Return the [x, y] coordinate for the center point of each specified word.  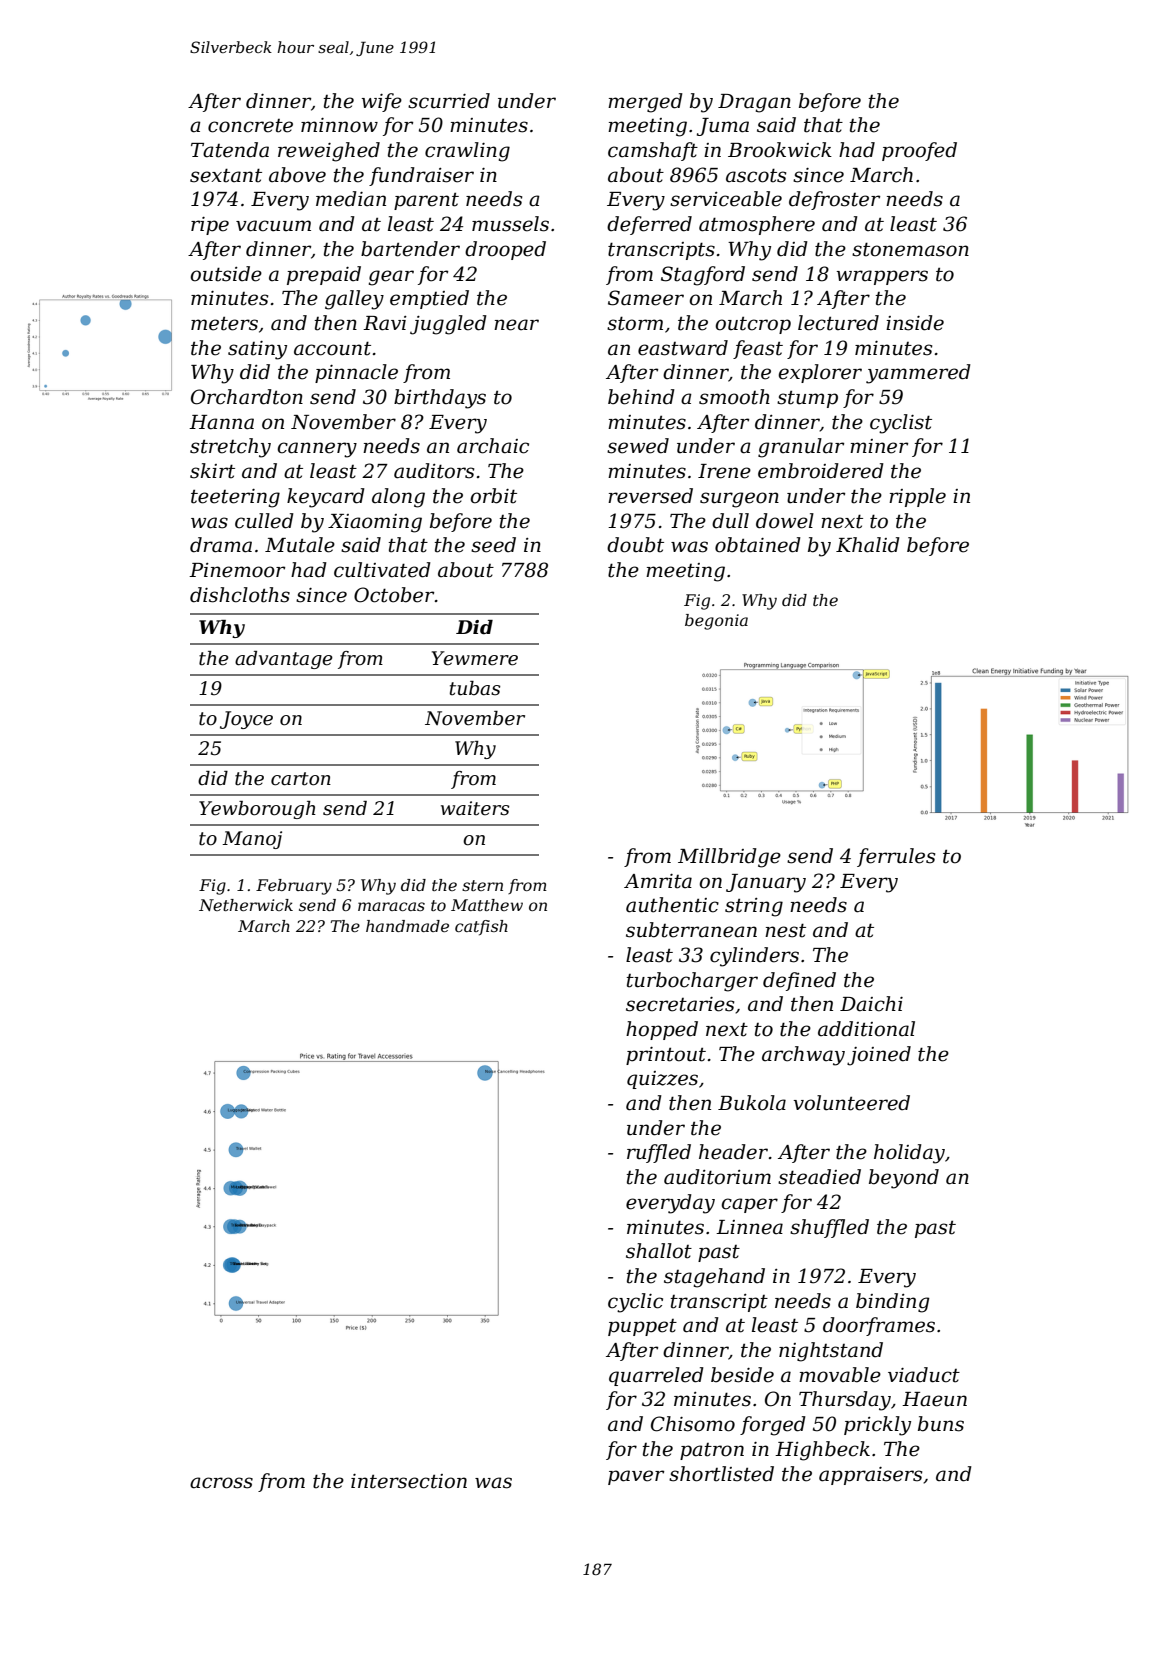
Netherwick [246, 905]
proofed [919, 151]
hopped [662, 1030]
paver [636, 1477]
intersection [409, 1481]
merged [645, 103]
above [297, 175]
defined [799, 981]
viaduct [924, 1375]
